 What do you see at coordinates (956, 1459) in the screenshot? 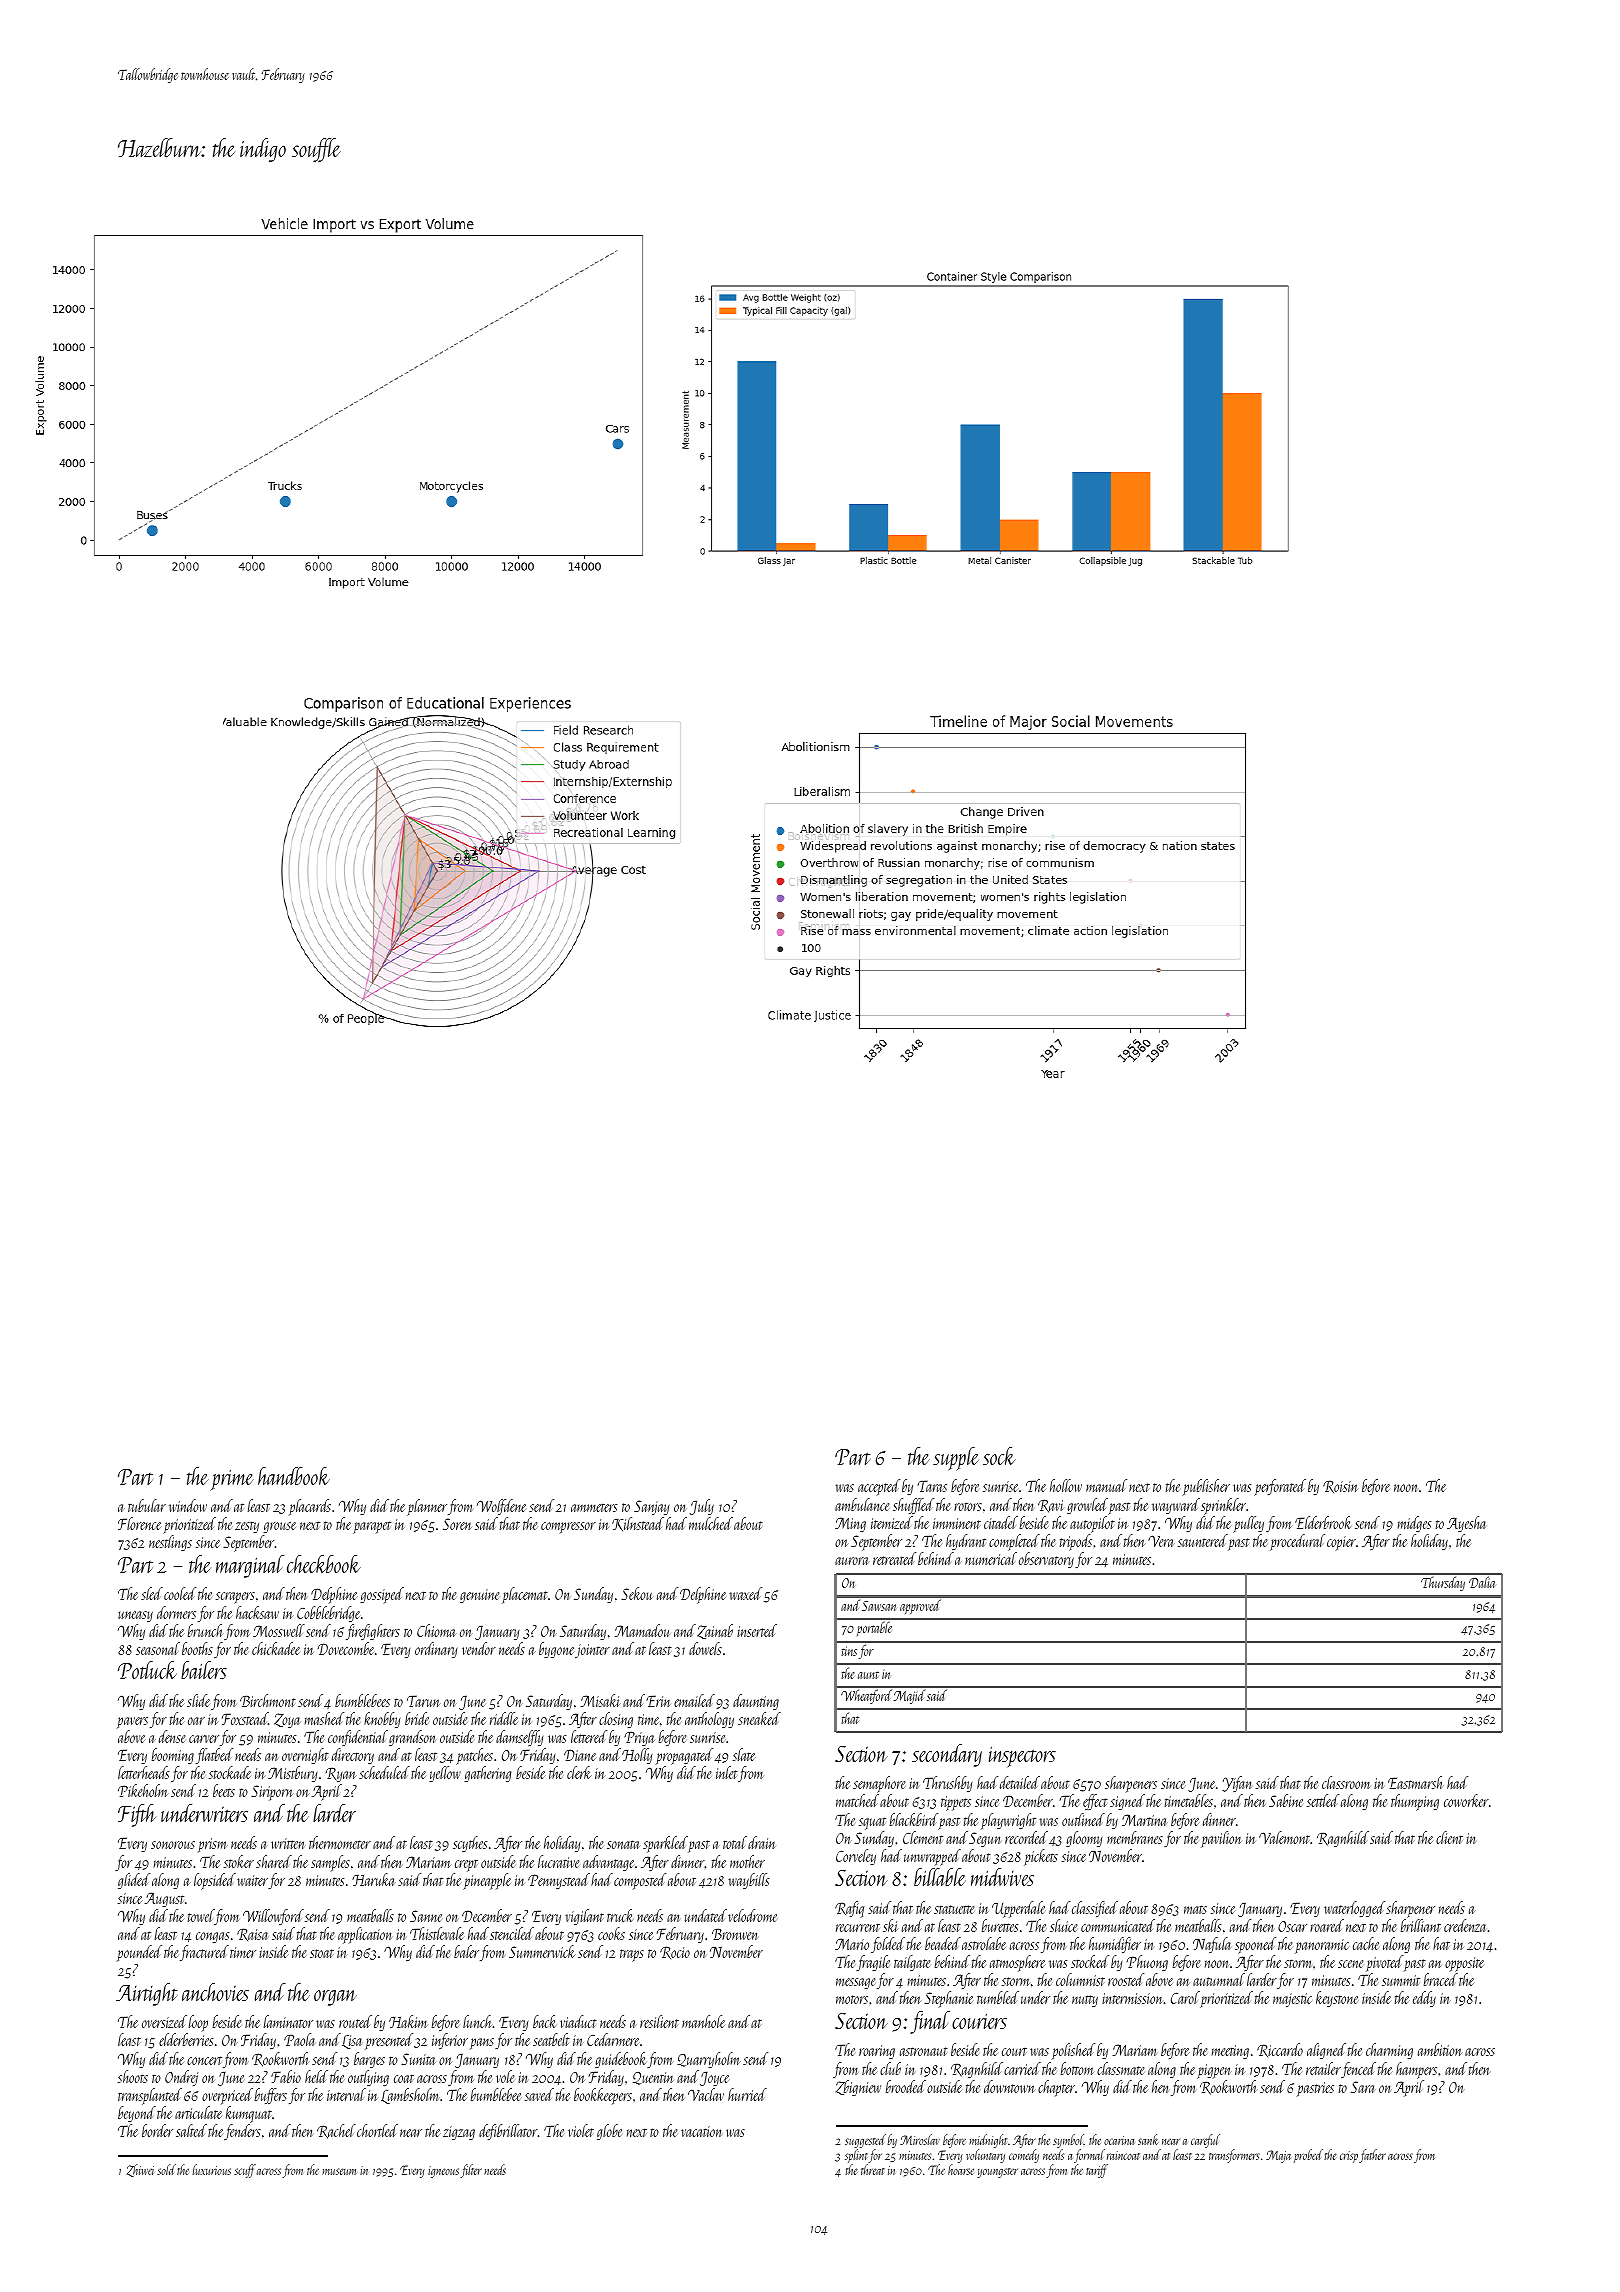
I see `supple` at bounding box center [956, 1459].
